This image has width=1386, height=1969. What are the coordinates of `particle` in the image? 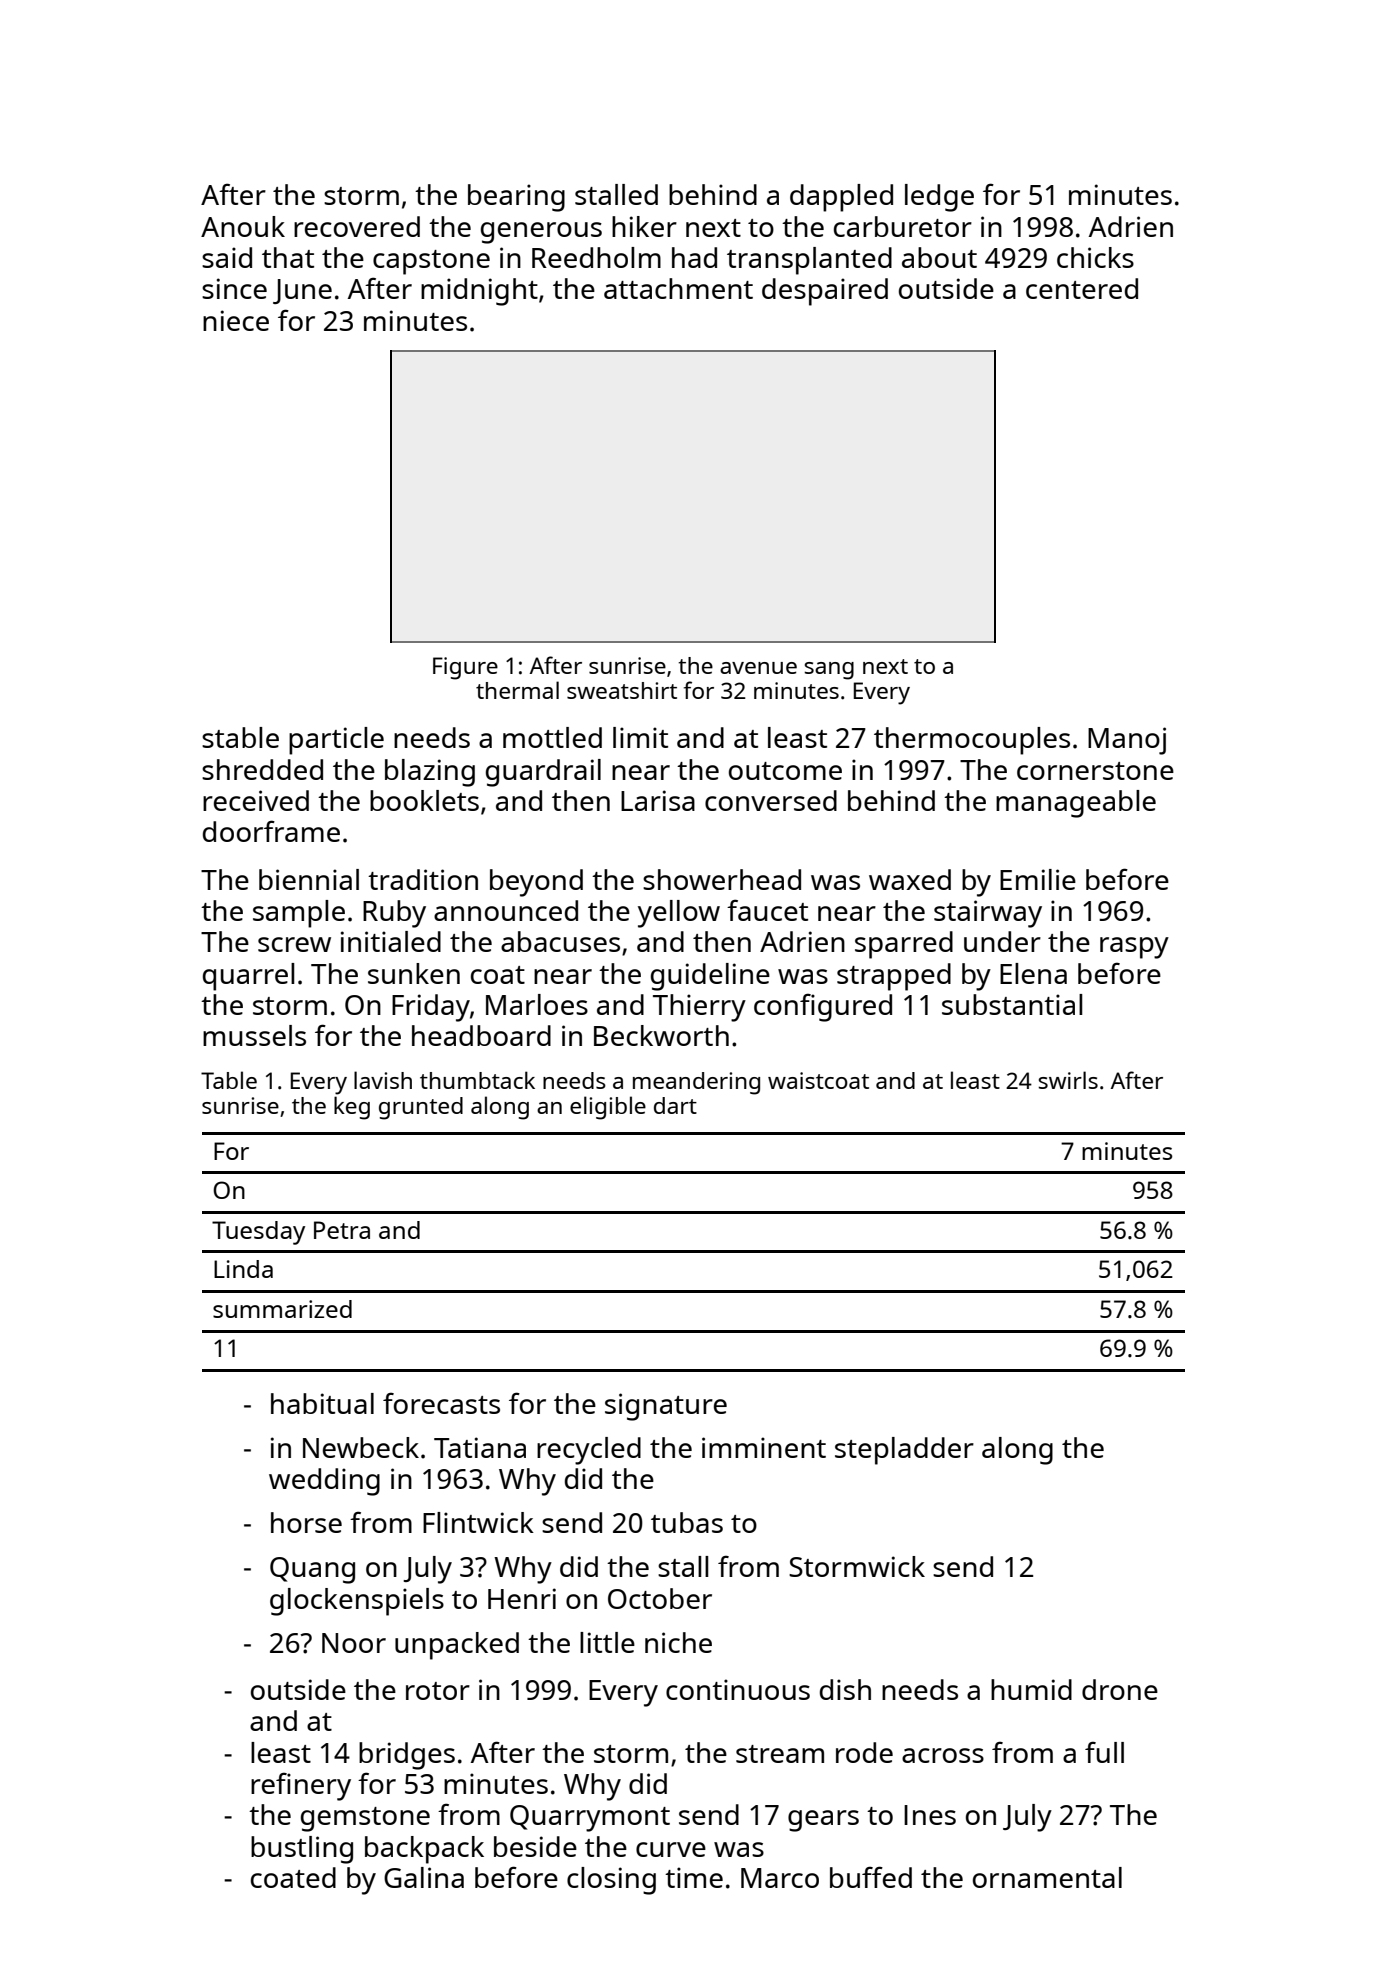 It's located at (336, 741).
